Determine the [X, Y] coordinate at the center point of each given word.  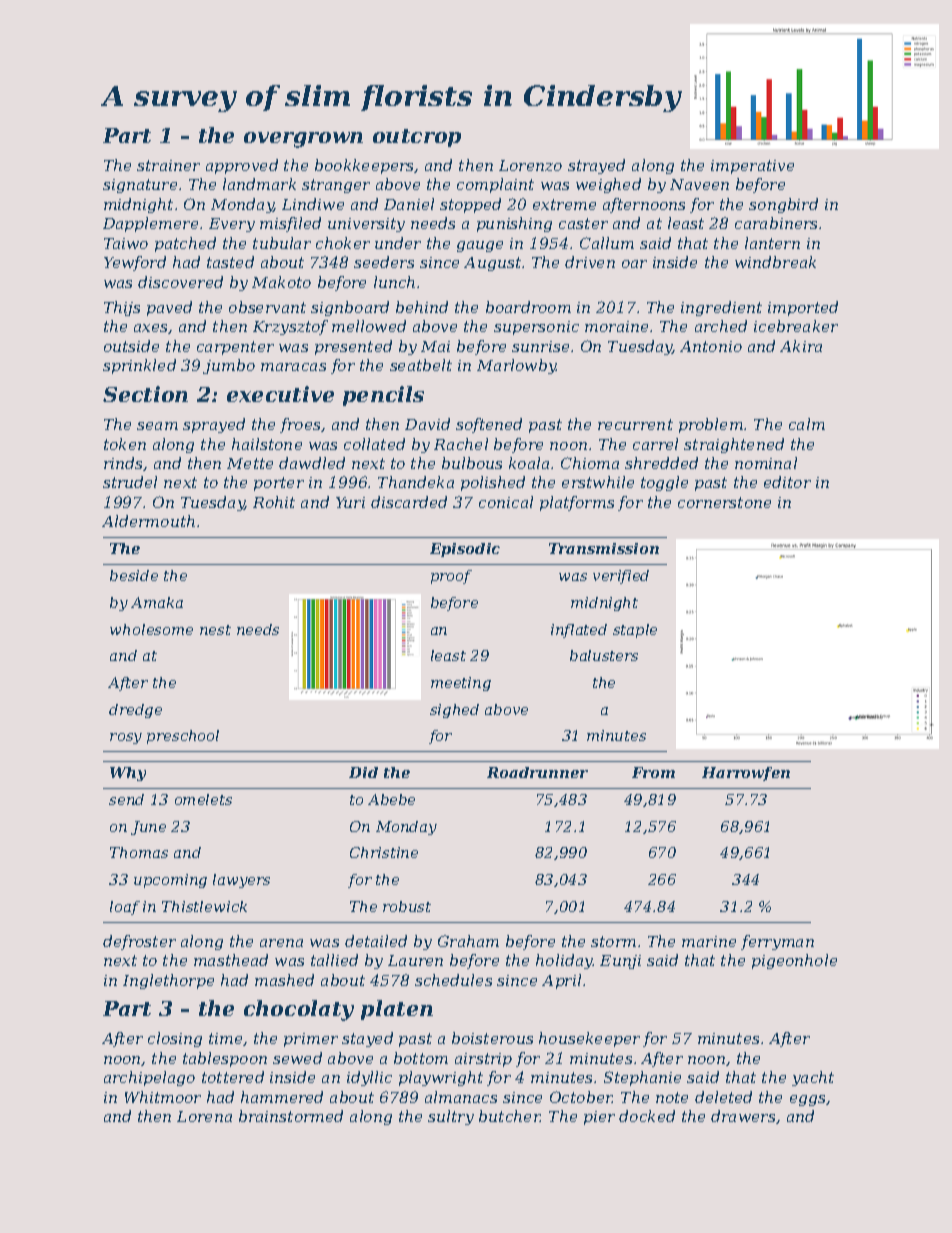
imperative [752, 167]
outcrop [417, 138]
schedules [453, 980]
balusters [604, 655]
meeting [461, 684]
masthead [231, 960]
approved [242, 166]
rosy [126, 738]
